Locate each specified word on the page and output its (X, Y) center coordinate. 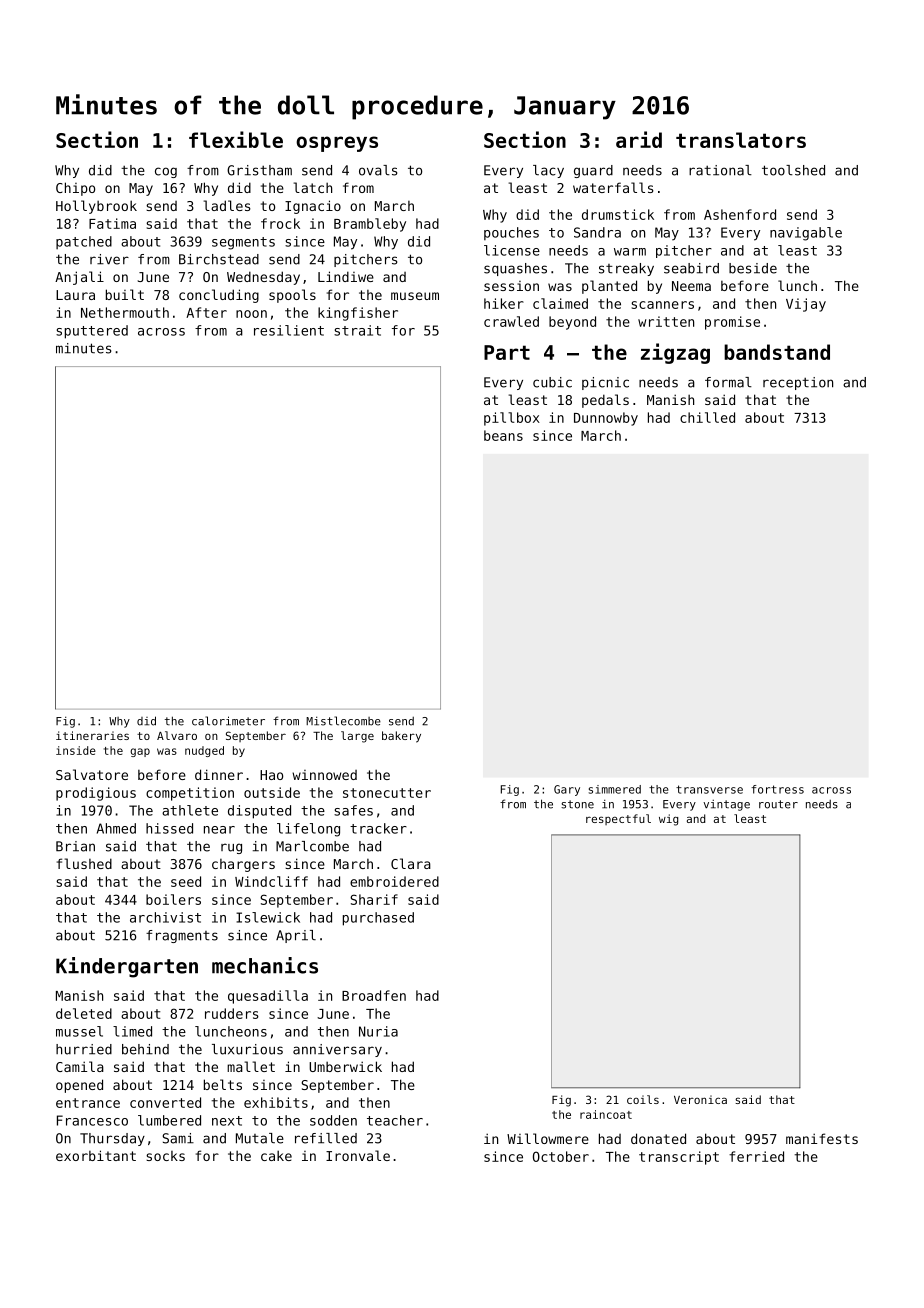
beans (503, 435)
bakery (401, 737)
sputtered (92, 332)
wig (668, 820)
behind (145, 1049)
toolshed (793, 170)
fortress (777, 789)
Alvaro (177, 735)
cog (166, 172)
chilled (707, 417)
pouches (511, 233)
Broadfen (374, 995)
